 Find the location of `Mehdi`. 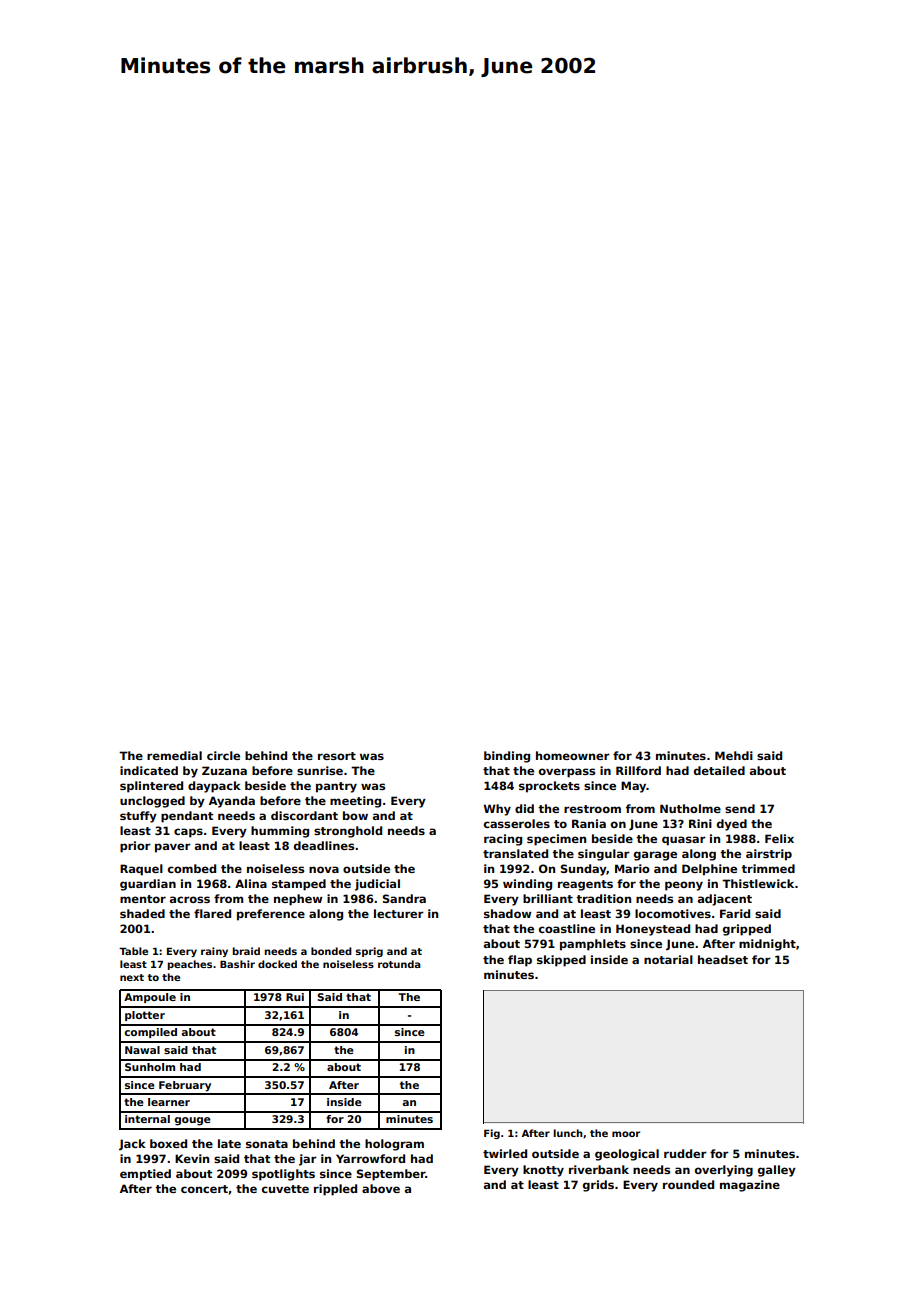

Mehdi is located at coordinates (734, 755).
